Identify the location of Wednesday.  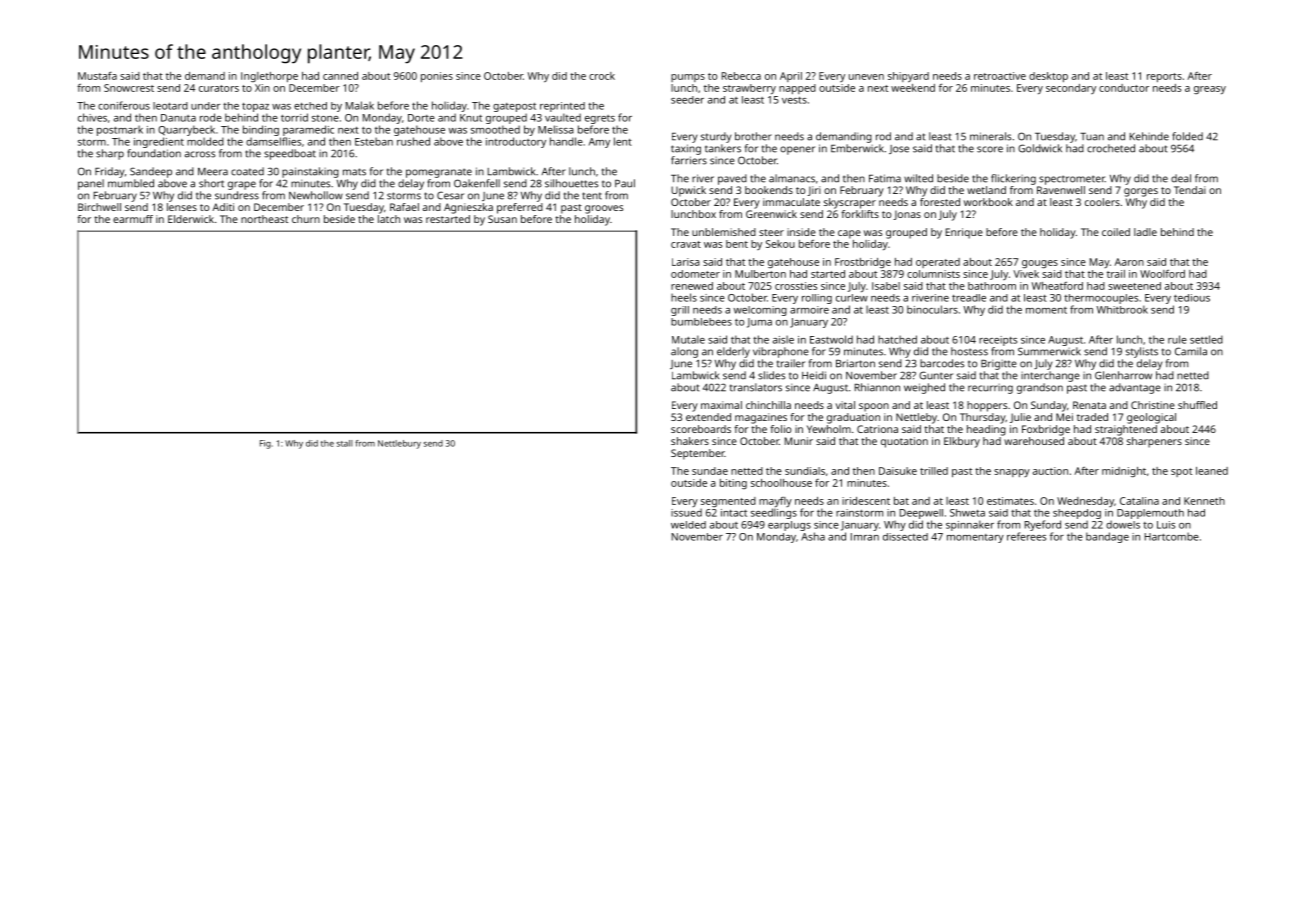
(1085, 502).
